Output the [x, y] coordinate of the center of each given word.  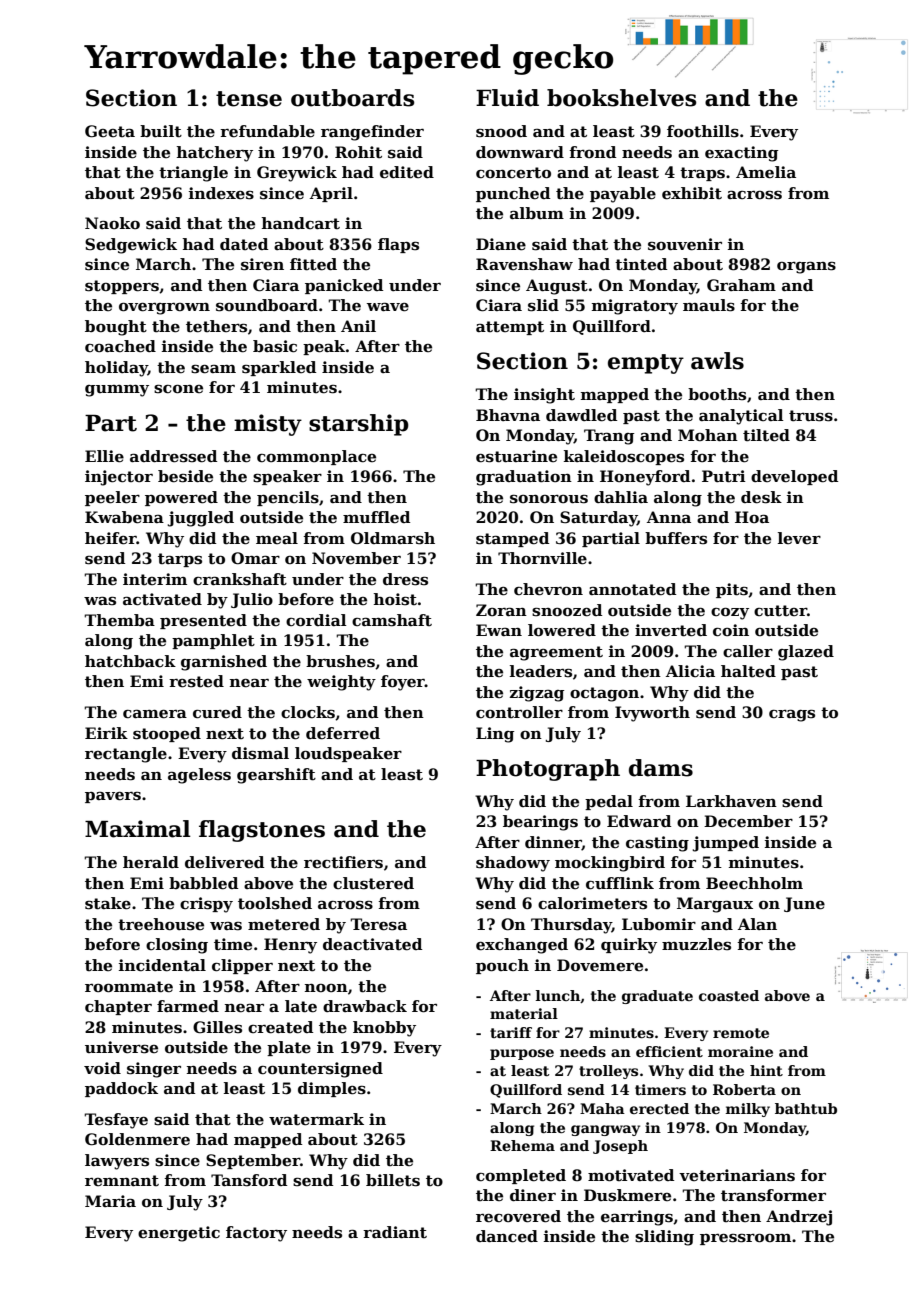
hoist [395, 599]
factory [256, 1234]
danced [507, 1236]
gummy [117, 391]
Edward [639, 821]
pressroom [745, 1239]
